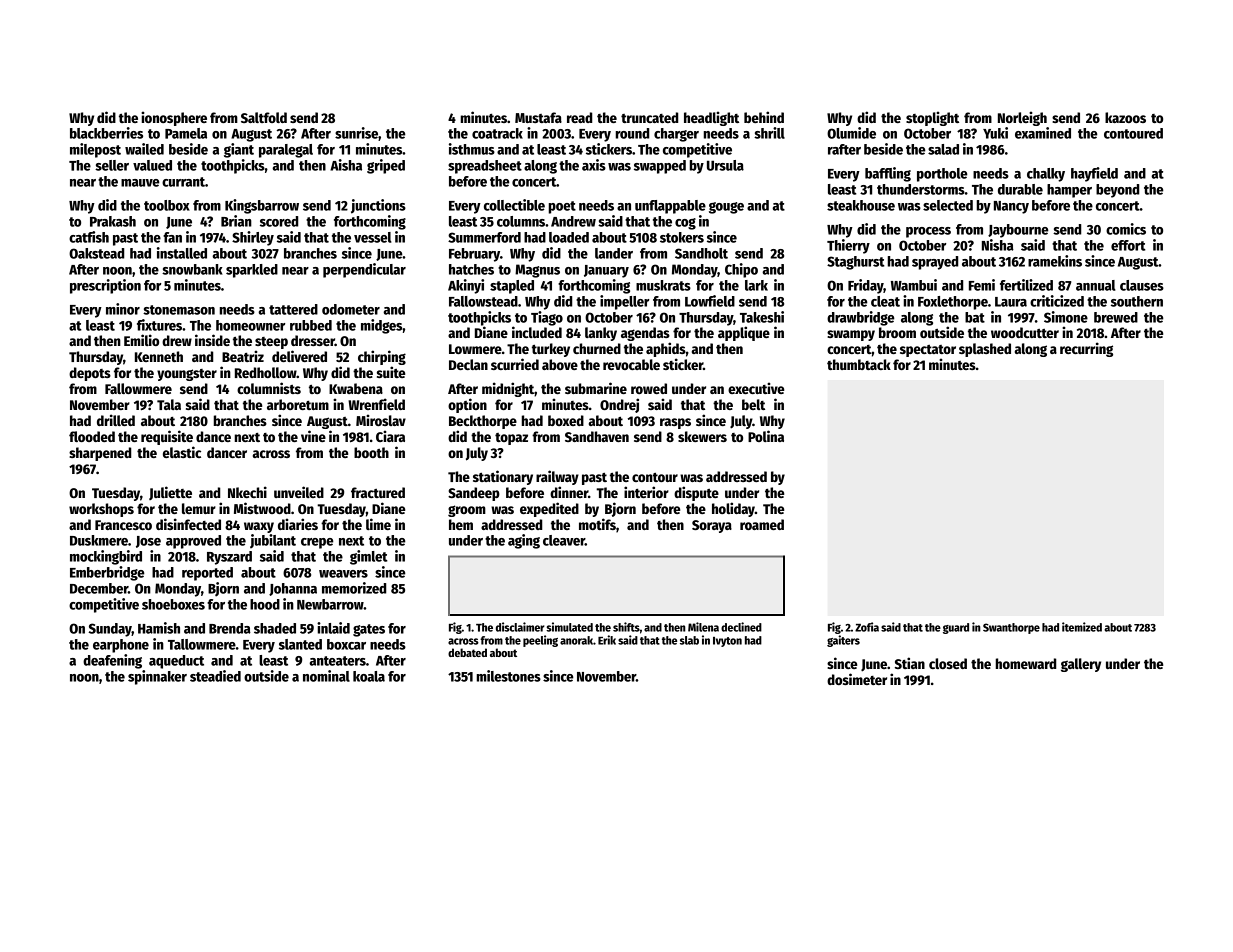  Describe the element at coordinates (685, 224) in the screenshot. I see `cog` at that location.
